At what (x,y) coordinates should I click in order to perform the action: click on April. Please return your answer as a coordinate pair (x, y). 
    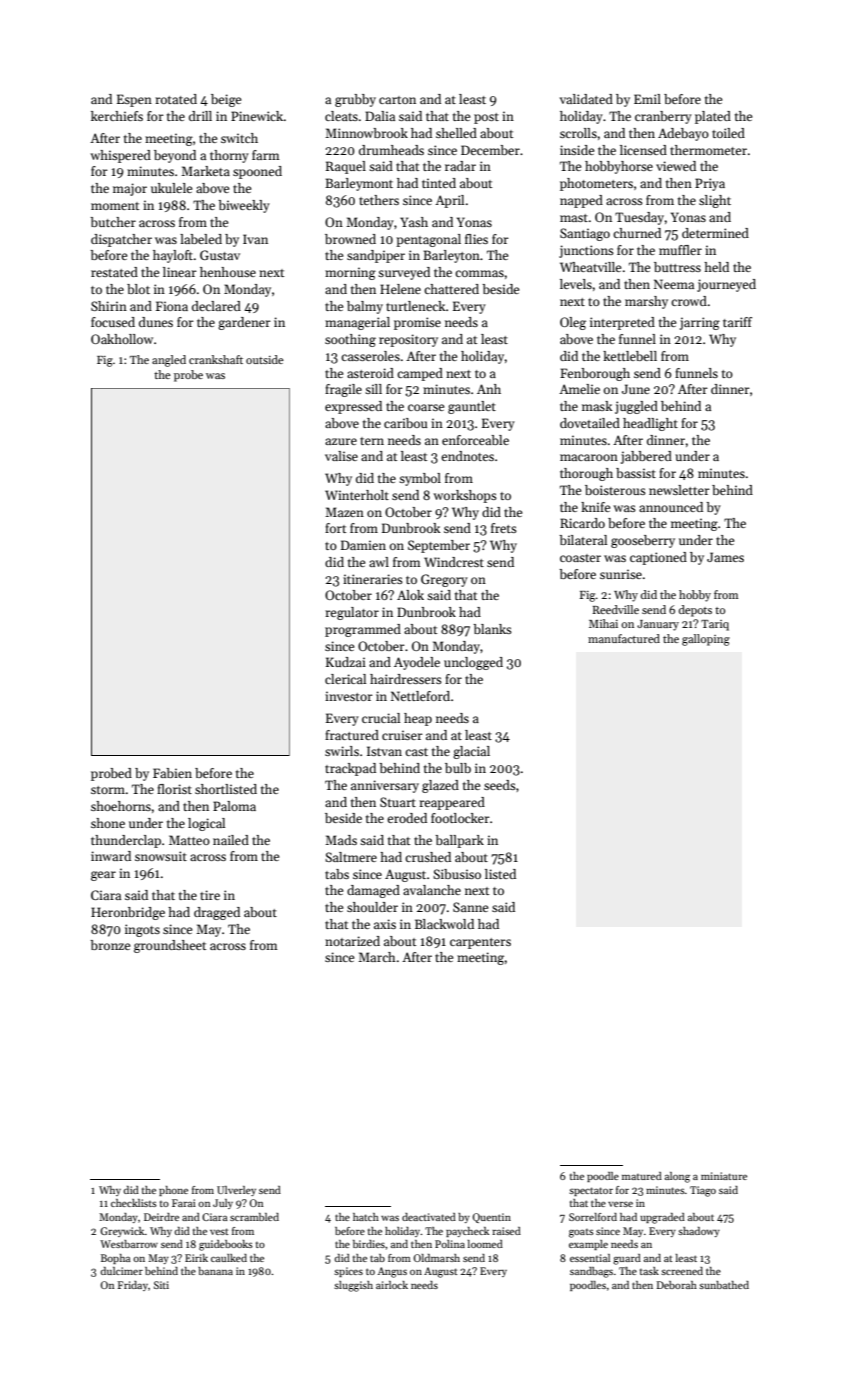
    Looking at the image, I should click on (449, 201).
